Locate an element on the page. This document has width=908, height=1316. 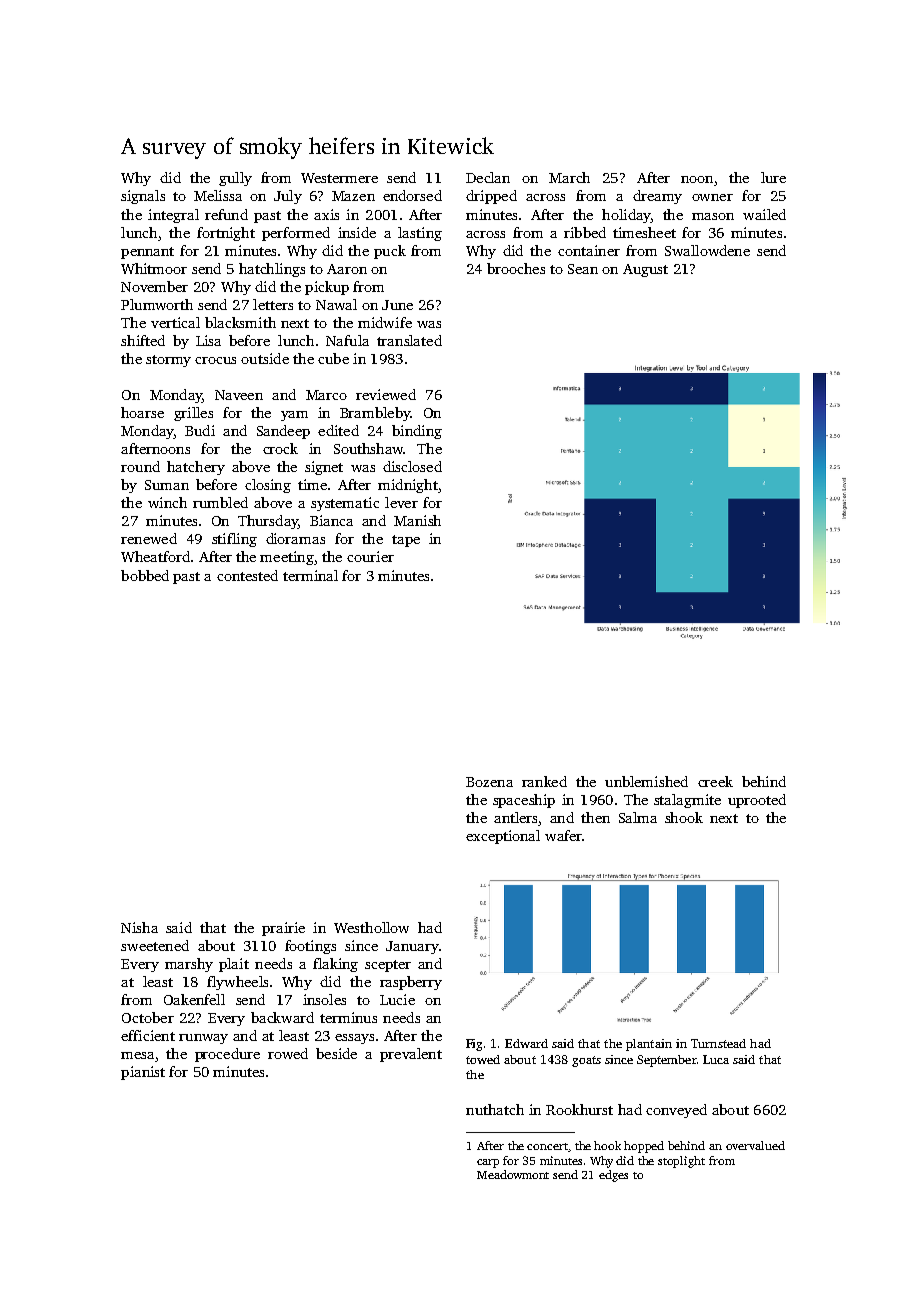
backward is located at coordinates (282, 1017).
